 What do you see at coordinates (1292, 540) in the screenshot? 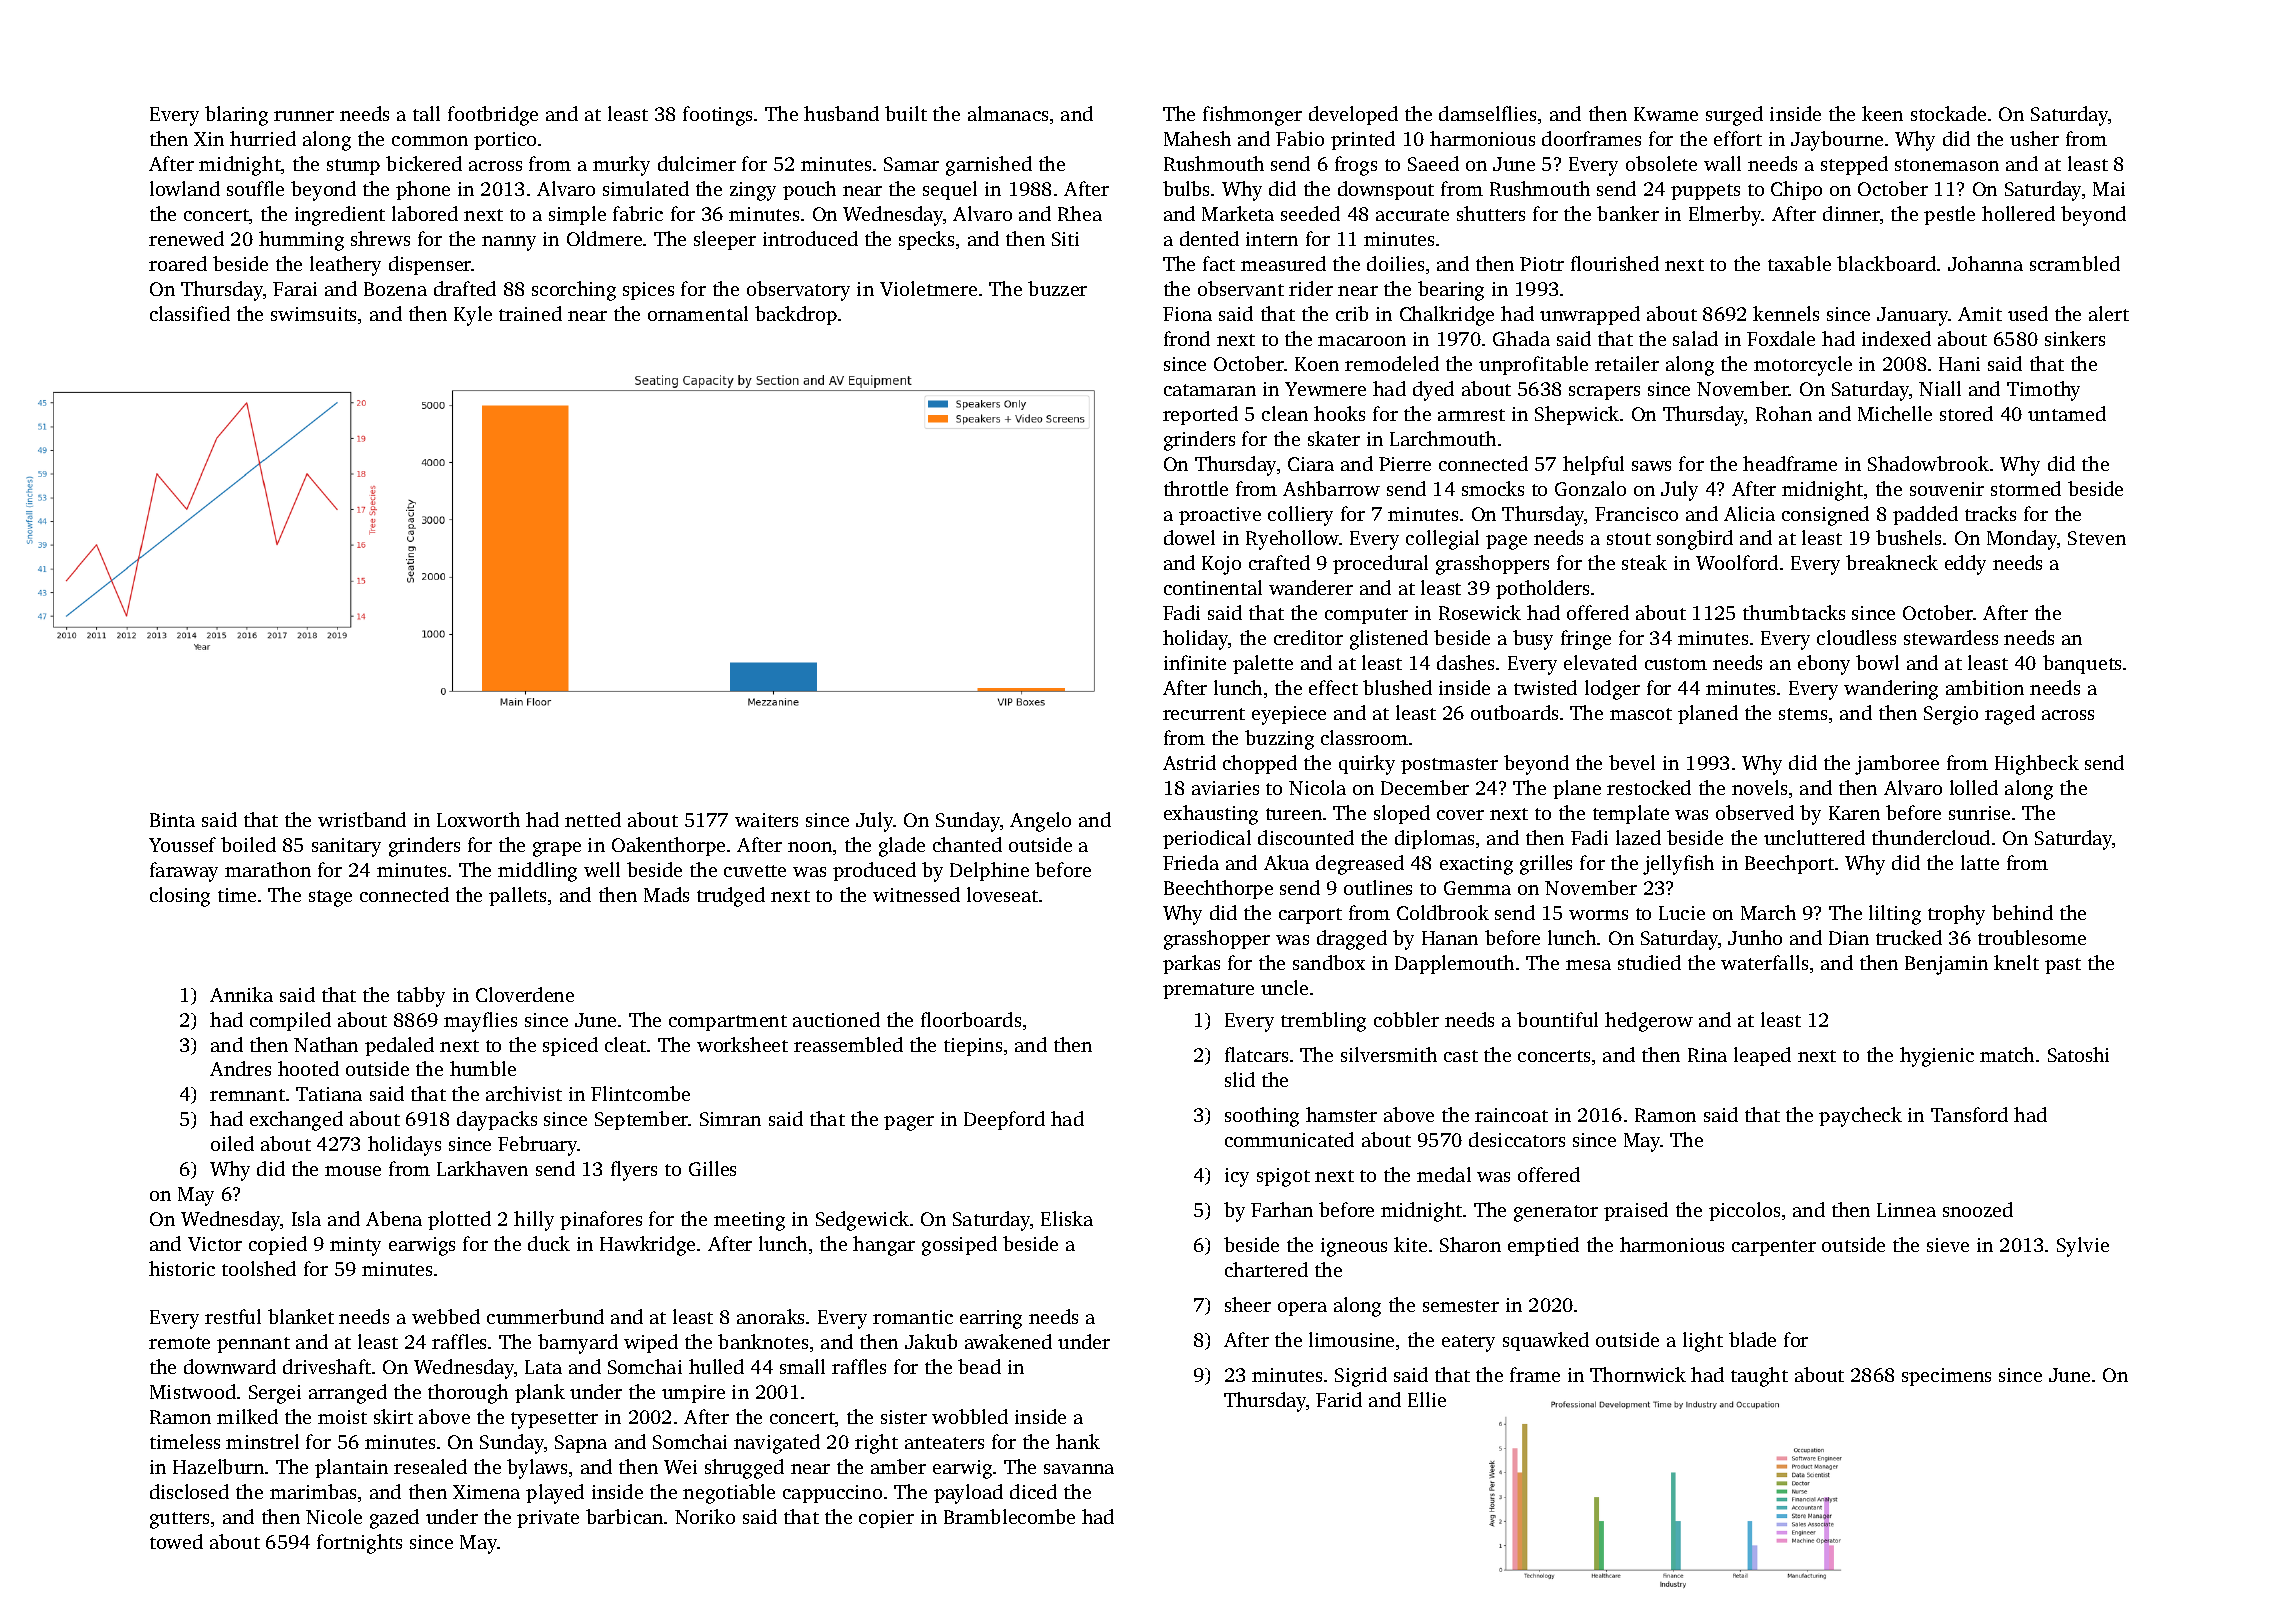
I see `Ryehollow` at bounding box center [1292, 540].
